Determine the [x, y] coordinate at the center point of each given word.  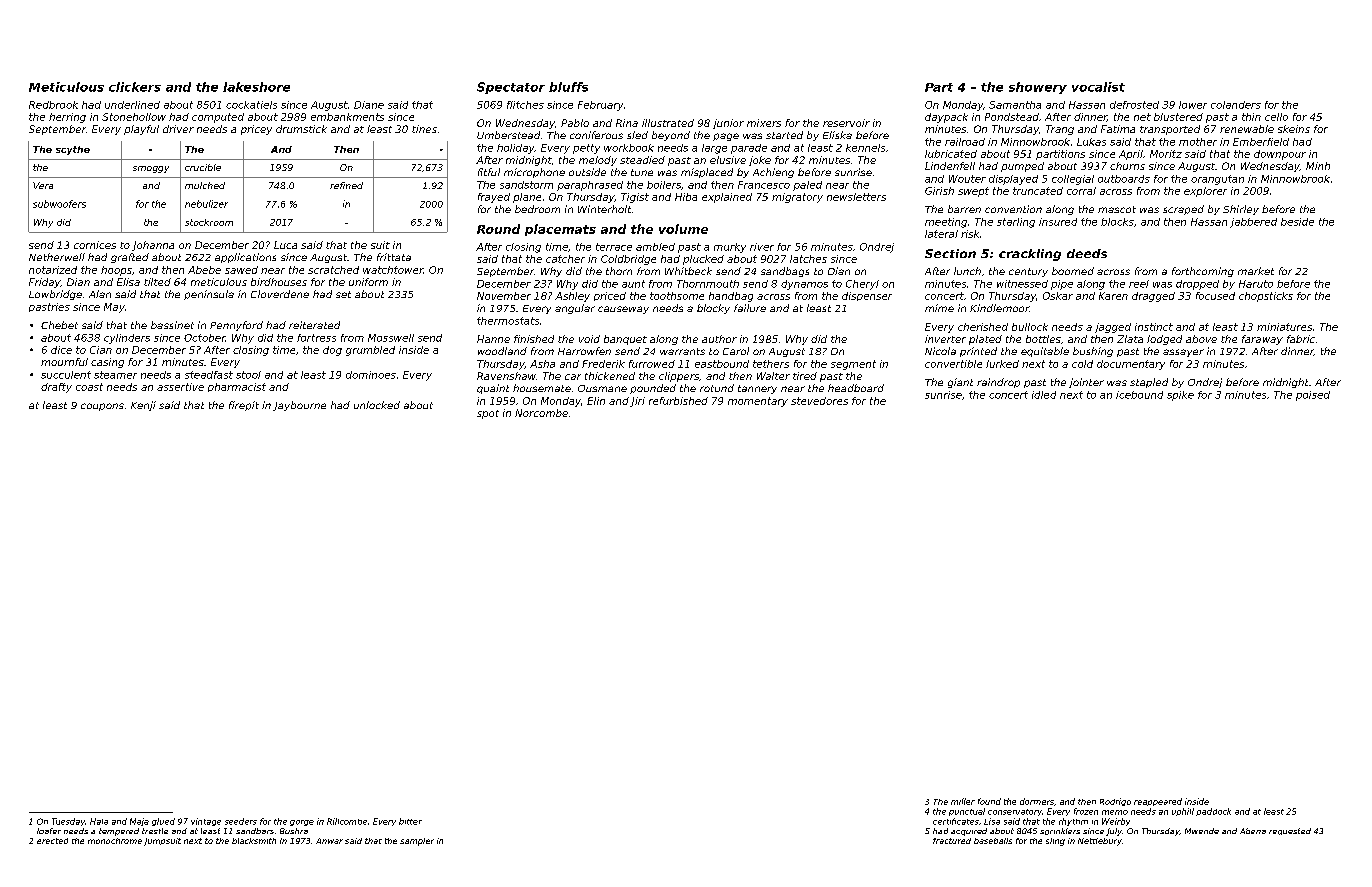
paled [807, 186]
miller [963, 801]
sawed [241, 270]
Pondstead [1012, 117]
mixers [764, 123]
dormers [1037, 801]
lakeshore [256, 87]
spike [1180, 396]
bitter [410, 821]
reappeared [1158, 802]
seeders [241, 821]
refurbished [678, 401]
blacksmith [254, 841]
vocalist [1098, 87]
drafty [56, 388]
